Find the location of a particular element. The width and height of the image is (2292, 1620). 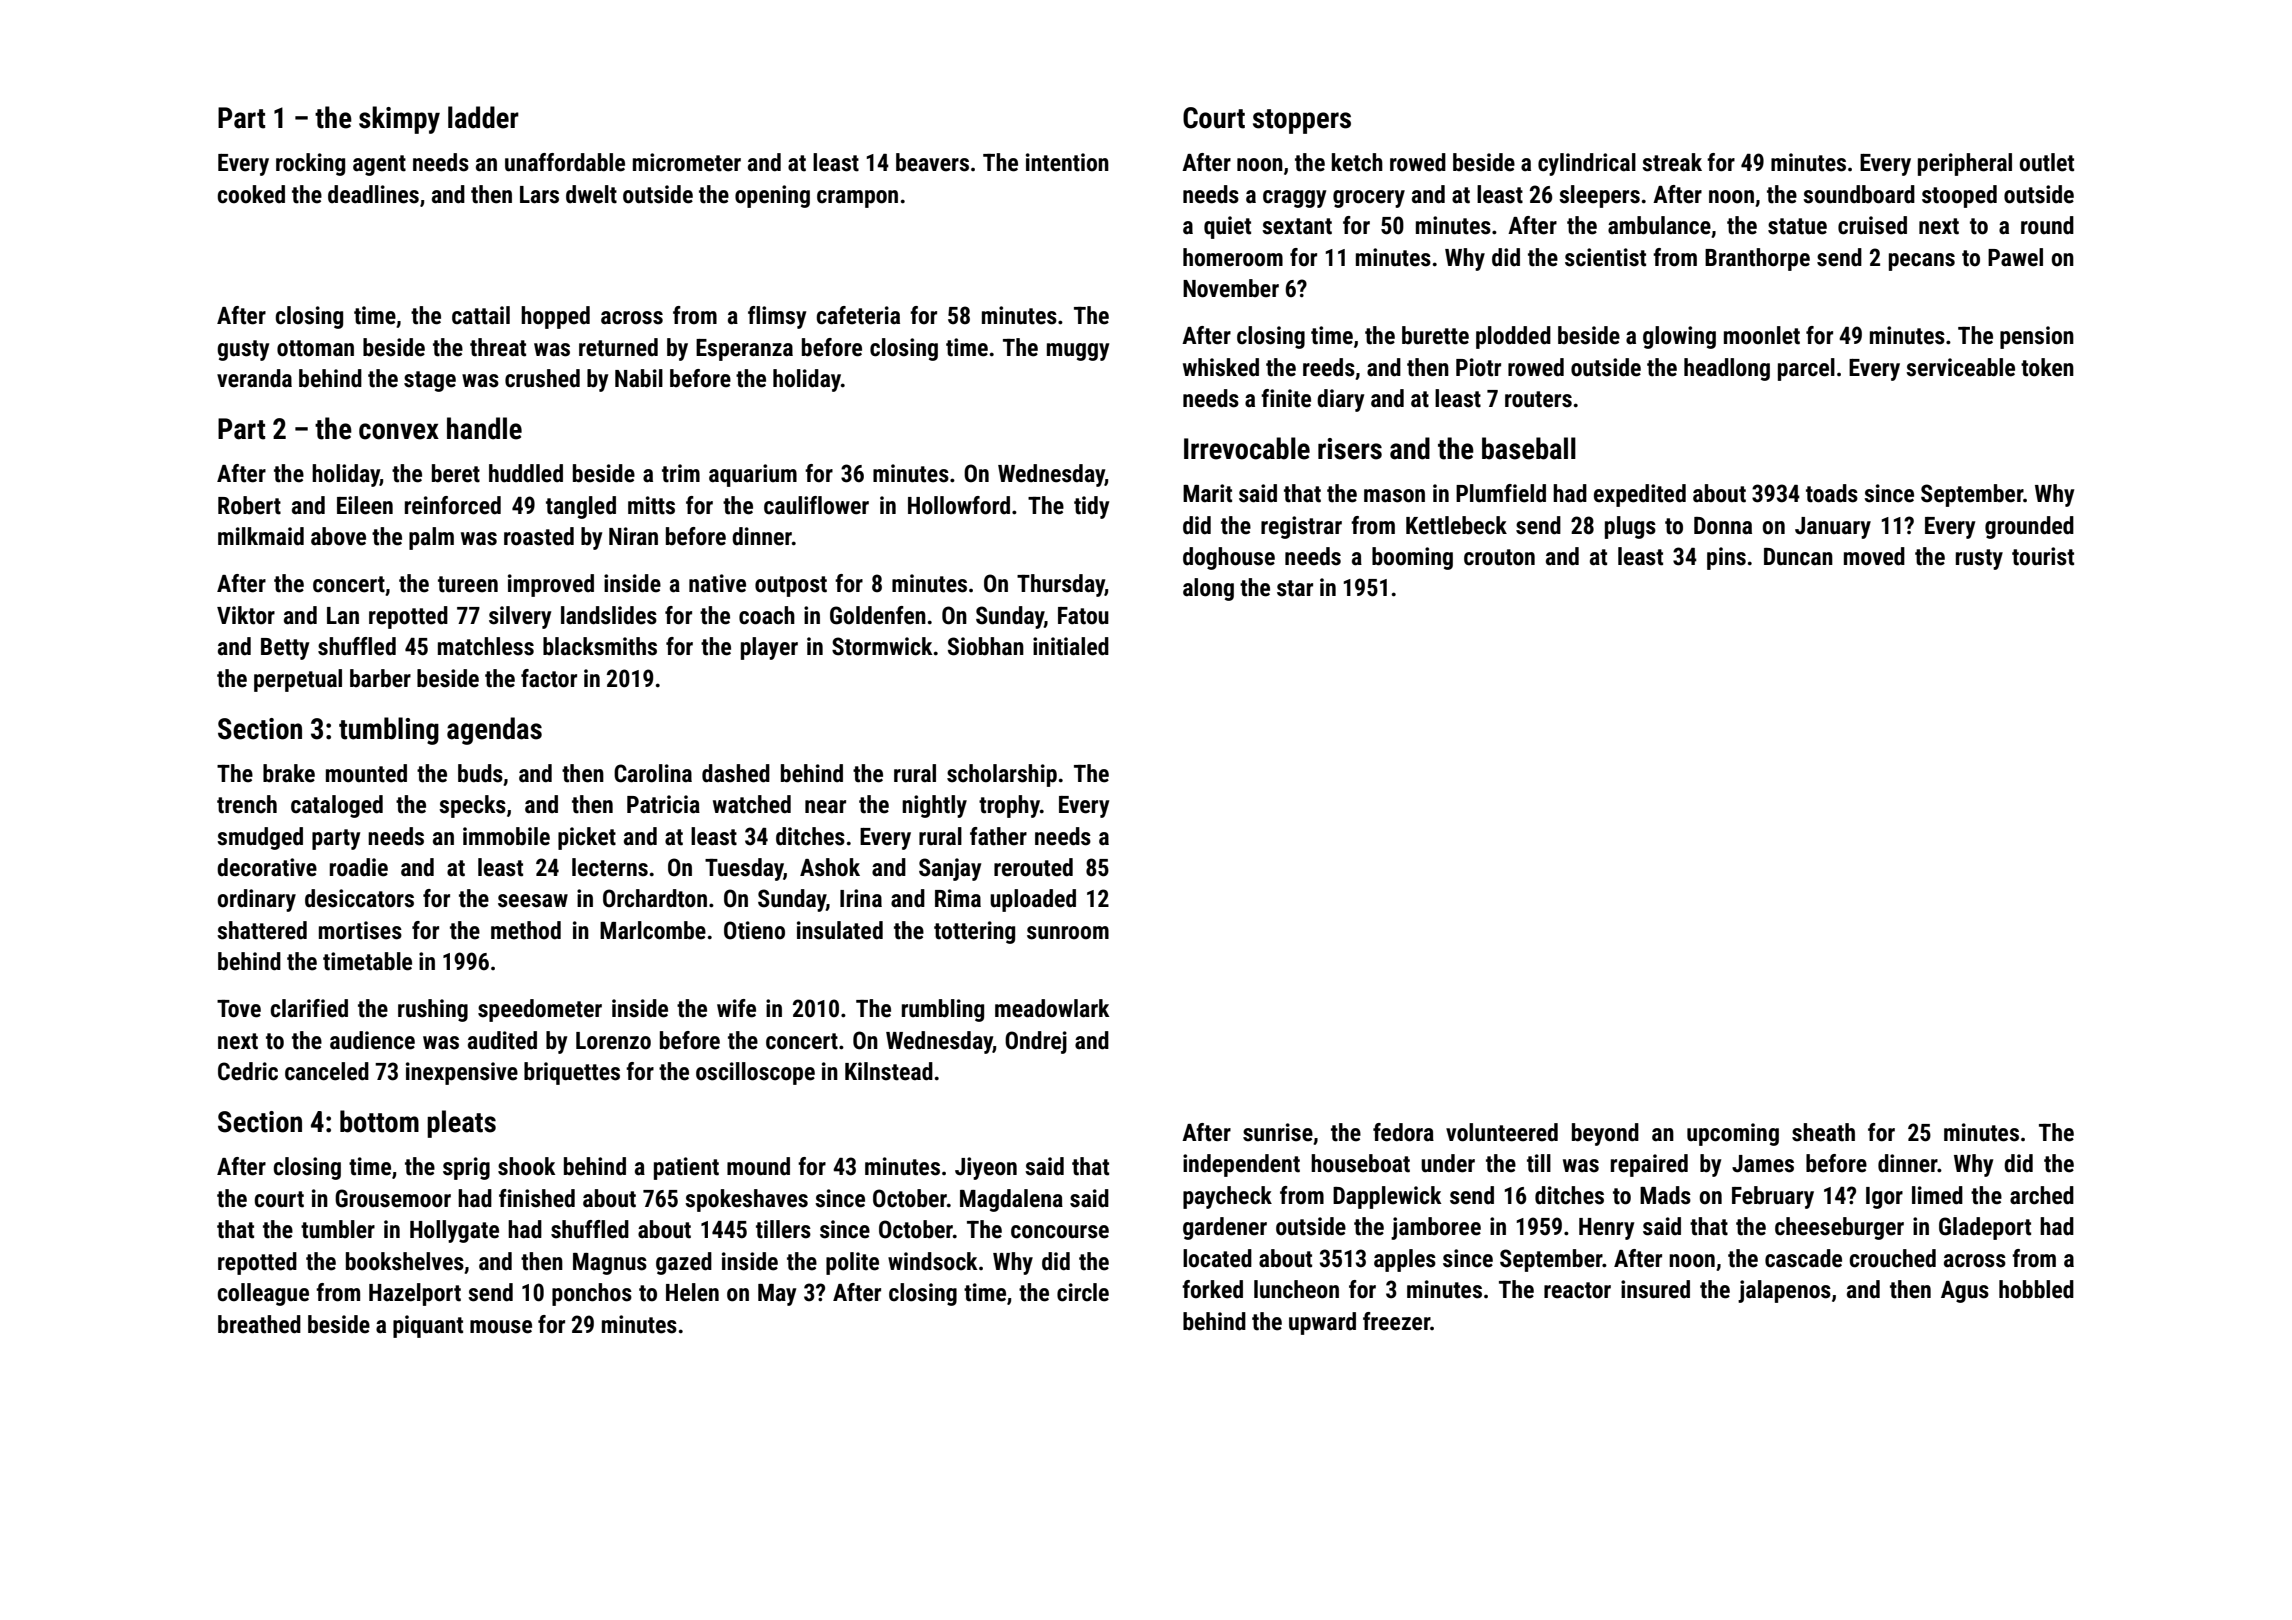

skimpy is located at coordinates (399, 120).
